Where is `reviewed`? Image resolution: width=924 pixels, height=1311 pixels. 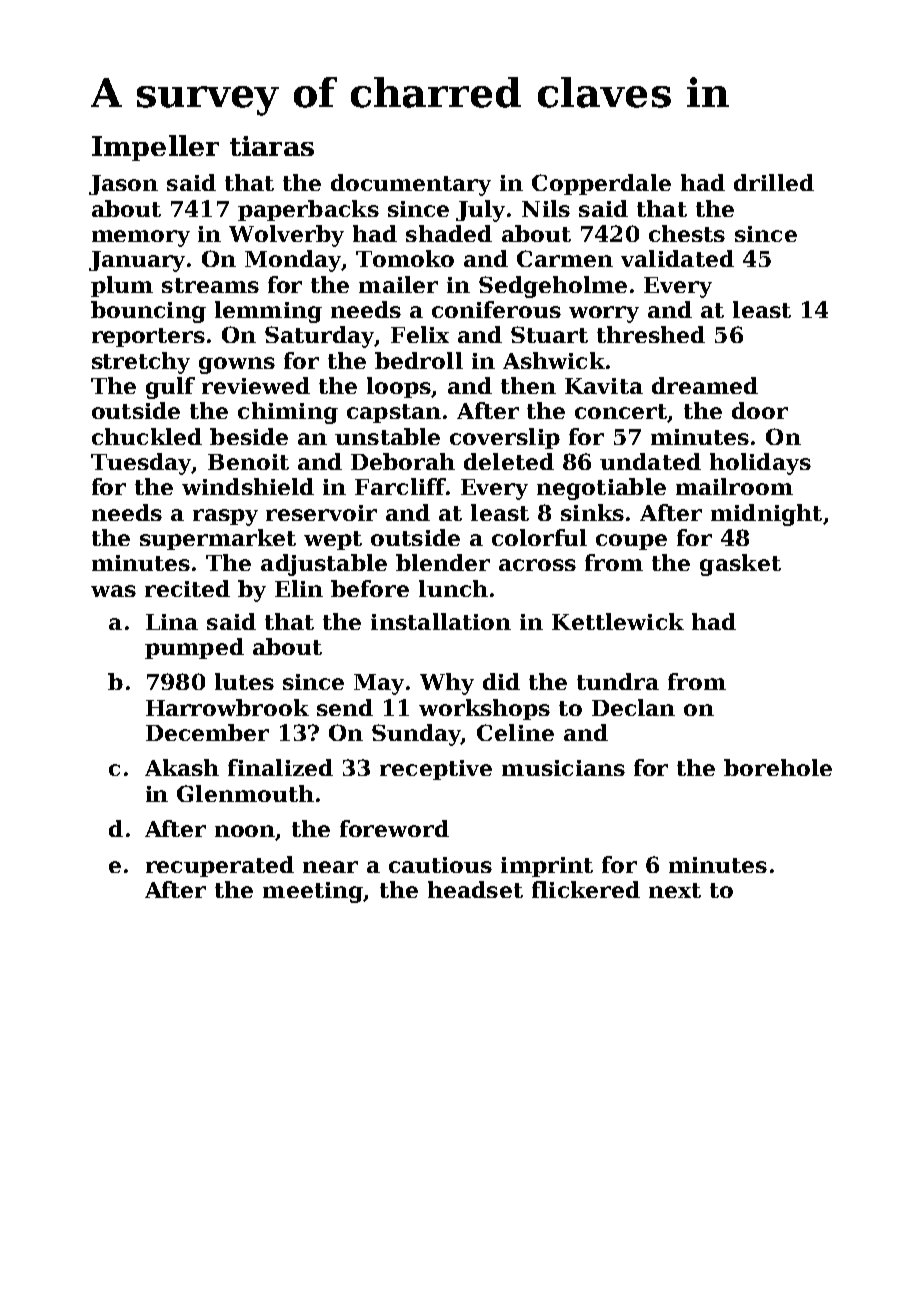 reviewed is located at coordinates (256, 385).
